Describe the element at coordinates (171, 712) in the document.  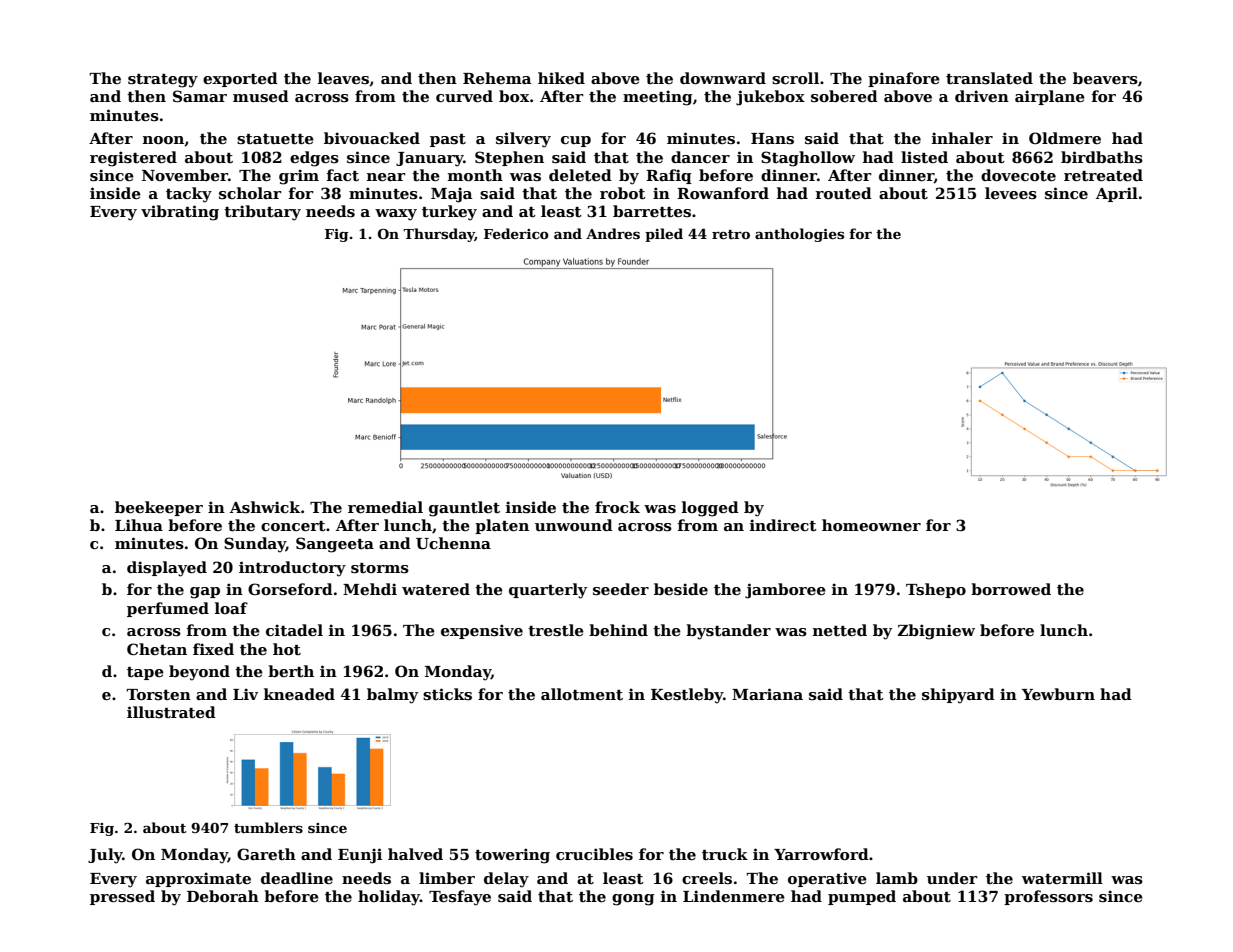
I see `illustrated` at that location.
